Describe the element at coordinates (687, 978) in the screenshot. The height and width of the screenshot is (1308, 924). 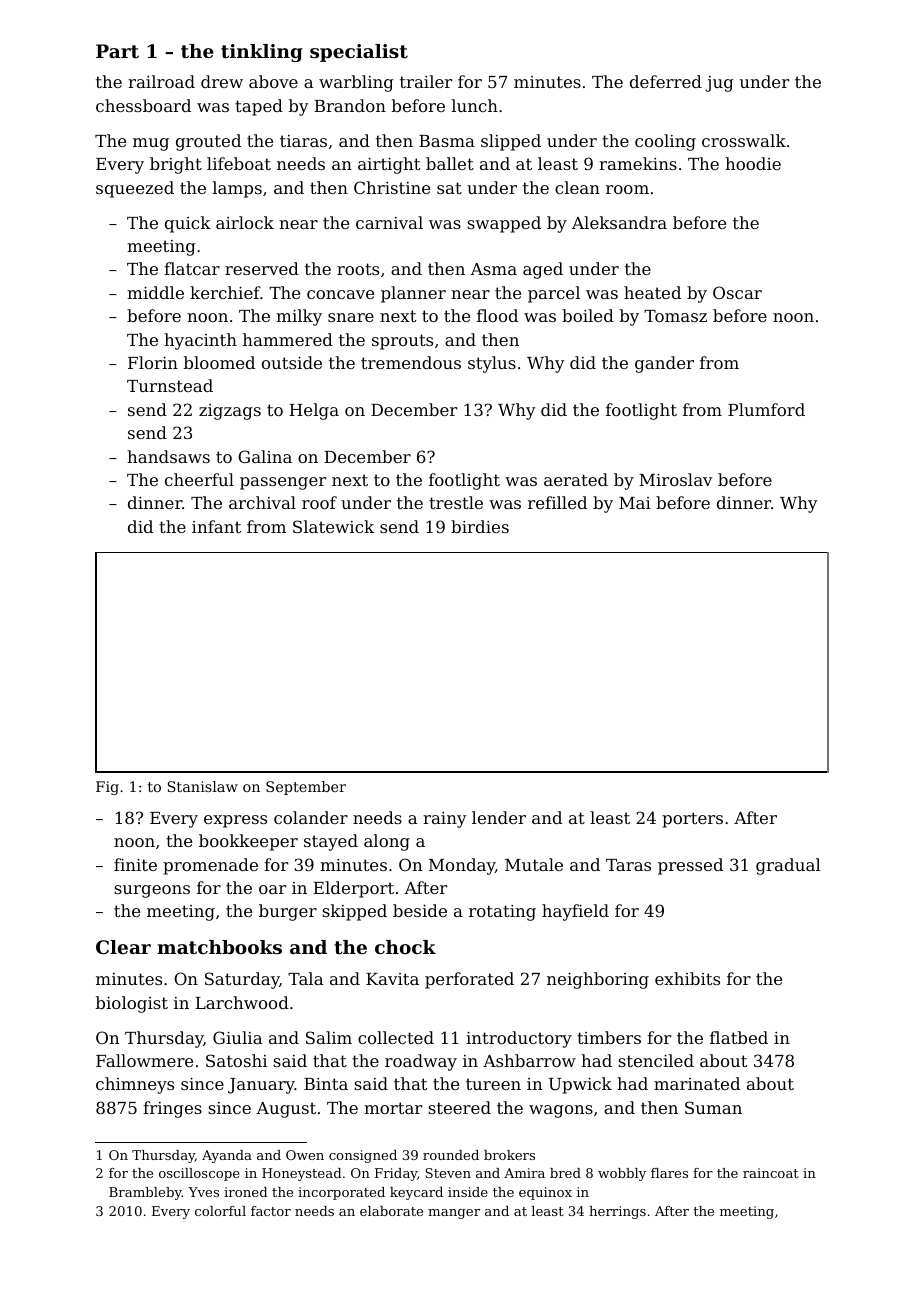
I see `exhibits` at that location.
